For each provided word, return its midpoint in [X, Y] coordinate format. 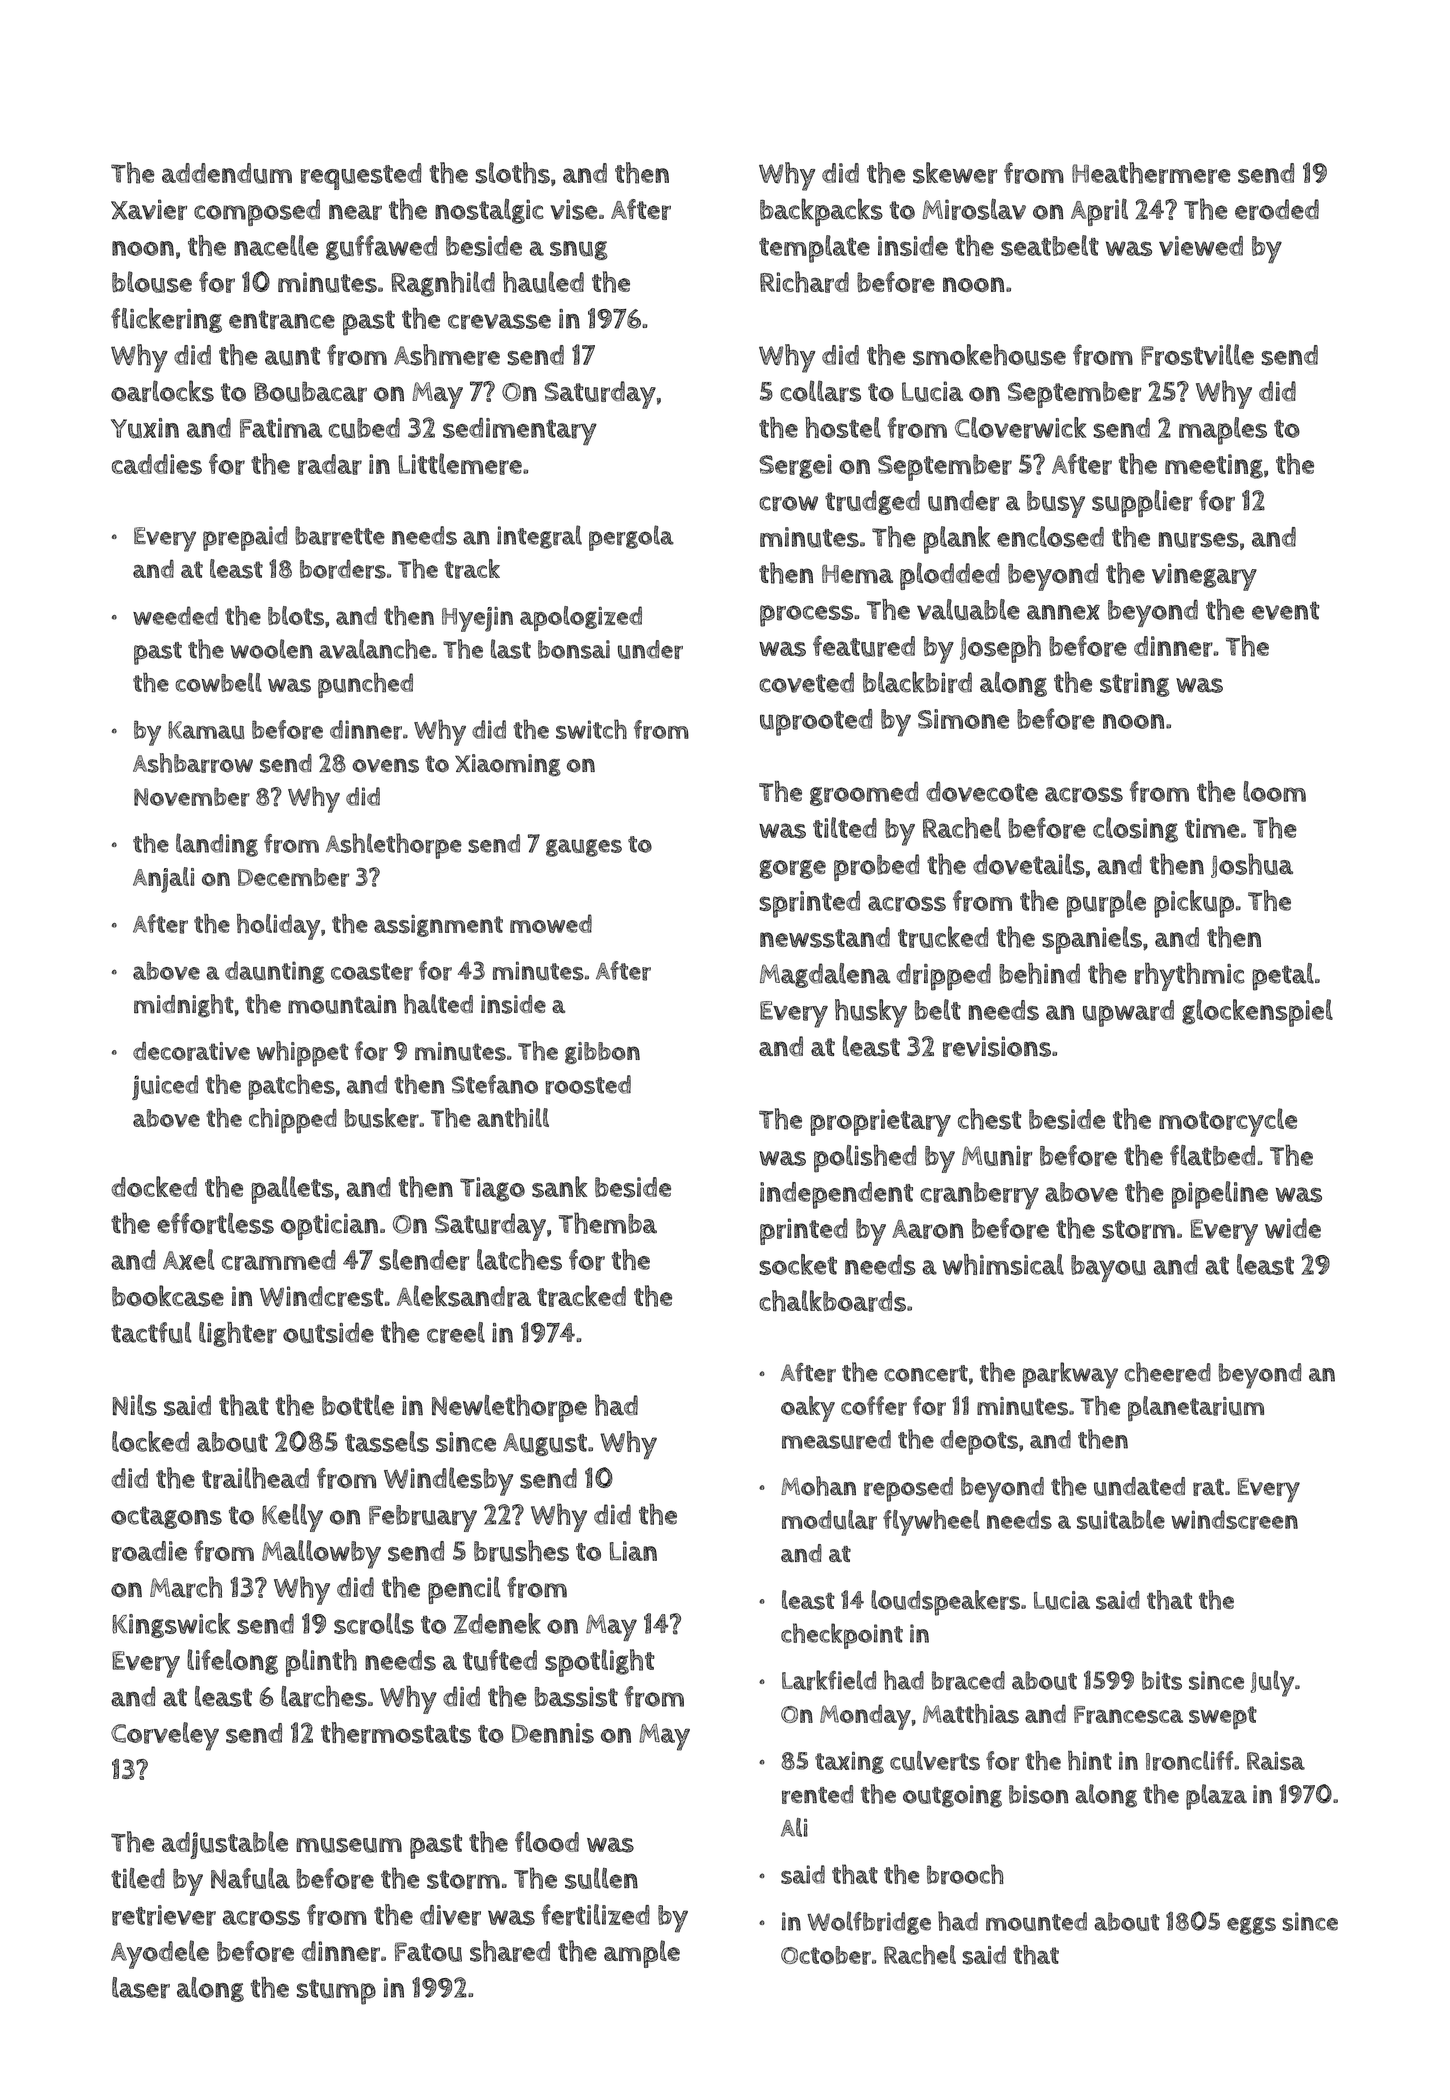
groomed [864, 793]
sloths [513, 173]
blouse [152, 282]
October [826, 1955]
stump [336, 1992]
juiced [165, 1087]
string [1134, 684]
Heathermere [1151, 173]
